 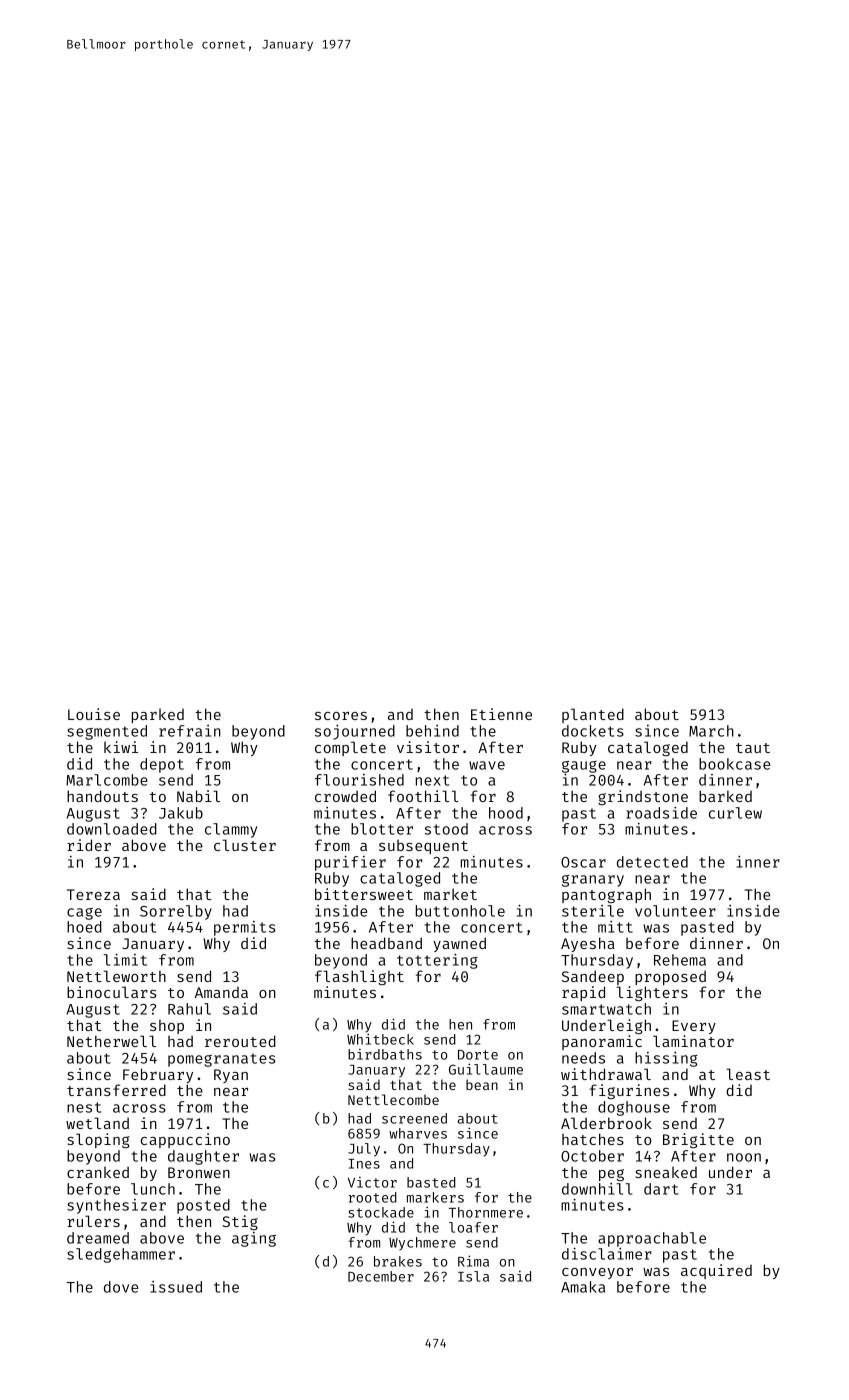 What do you see at coordinates (735, 813) in the image?
I see `curlew` at bounding box center [735, 813].
